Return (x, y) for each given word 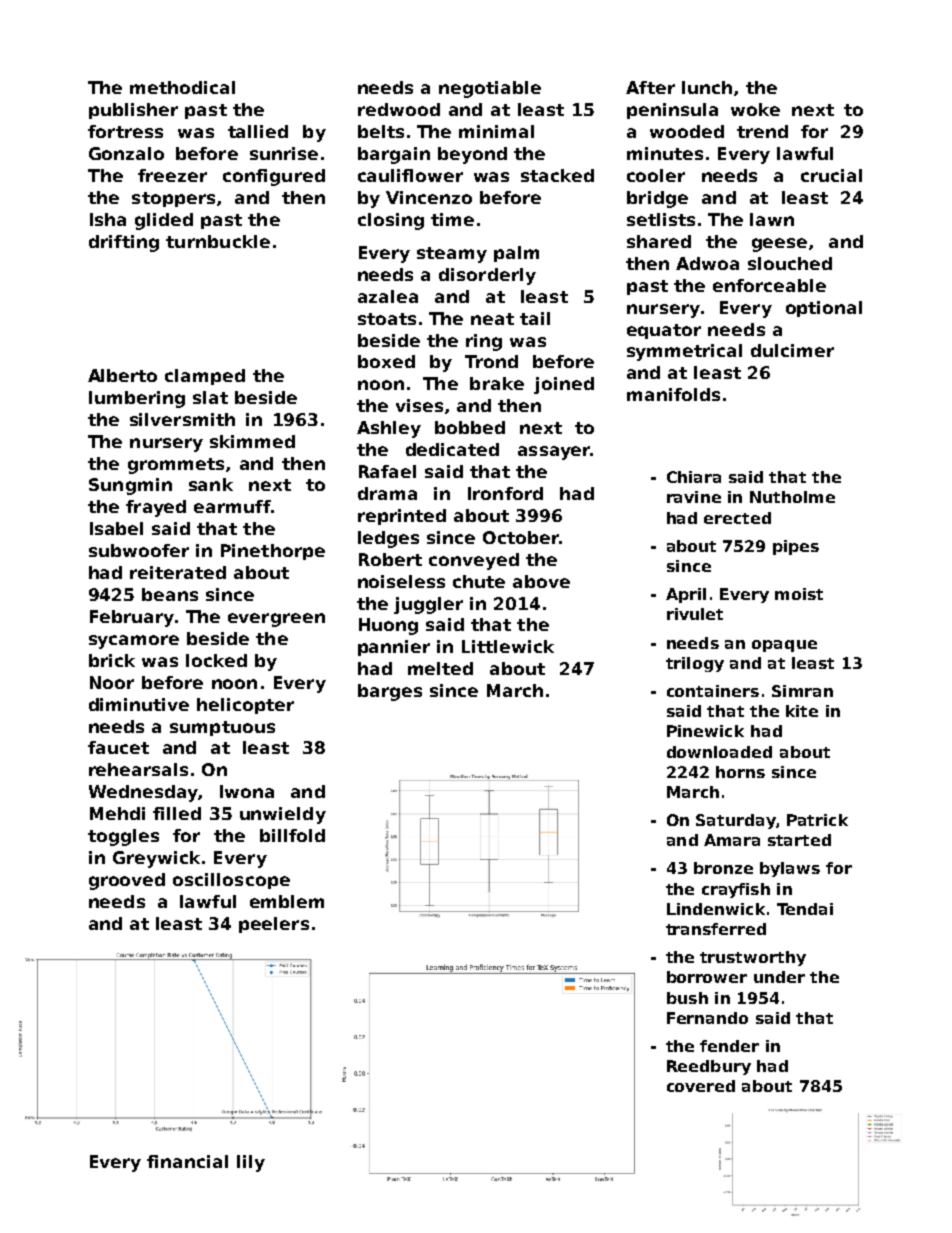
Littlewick (508, 646)
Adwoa (707, 263)
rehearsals (138, 769)
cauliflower (410, 175)
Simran (802, 691)
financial (187, 1161)
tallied (258, 131)
